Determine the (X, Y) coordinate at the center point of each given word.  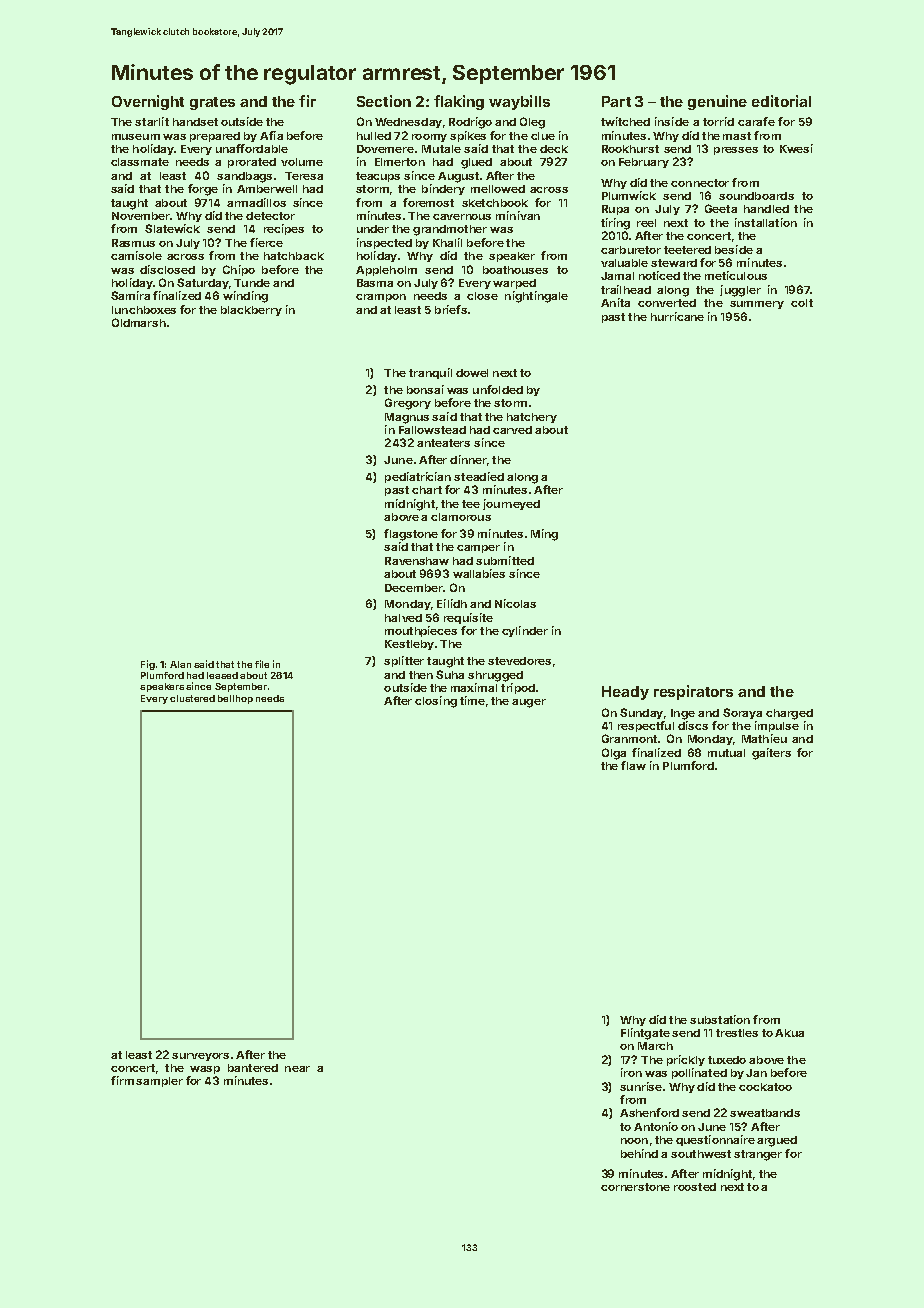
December (414, 588)
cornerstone (635, 1187)
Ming (544, 535)
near (297, 1069)
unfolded (498, 389)
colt (802, 303)
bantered (253, 1068)
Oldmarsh (139, 322)
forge (203, 190)
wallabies (479, 573)
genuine (717, 102)
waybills (519, 102)
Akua (789, 1033)
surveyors (200, 1057)
